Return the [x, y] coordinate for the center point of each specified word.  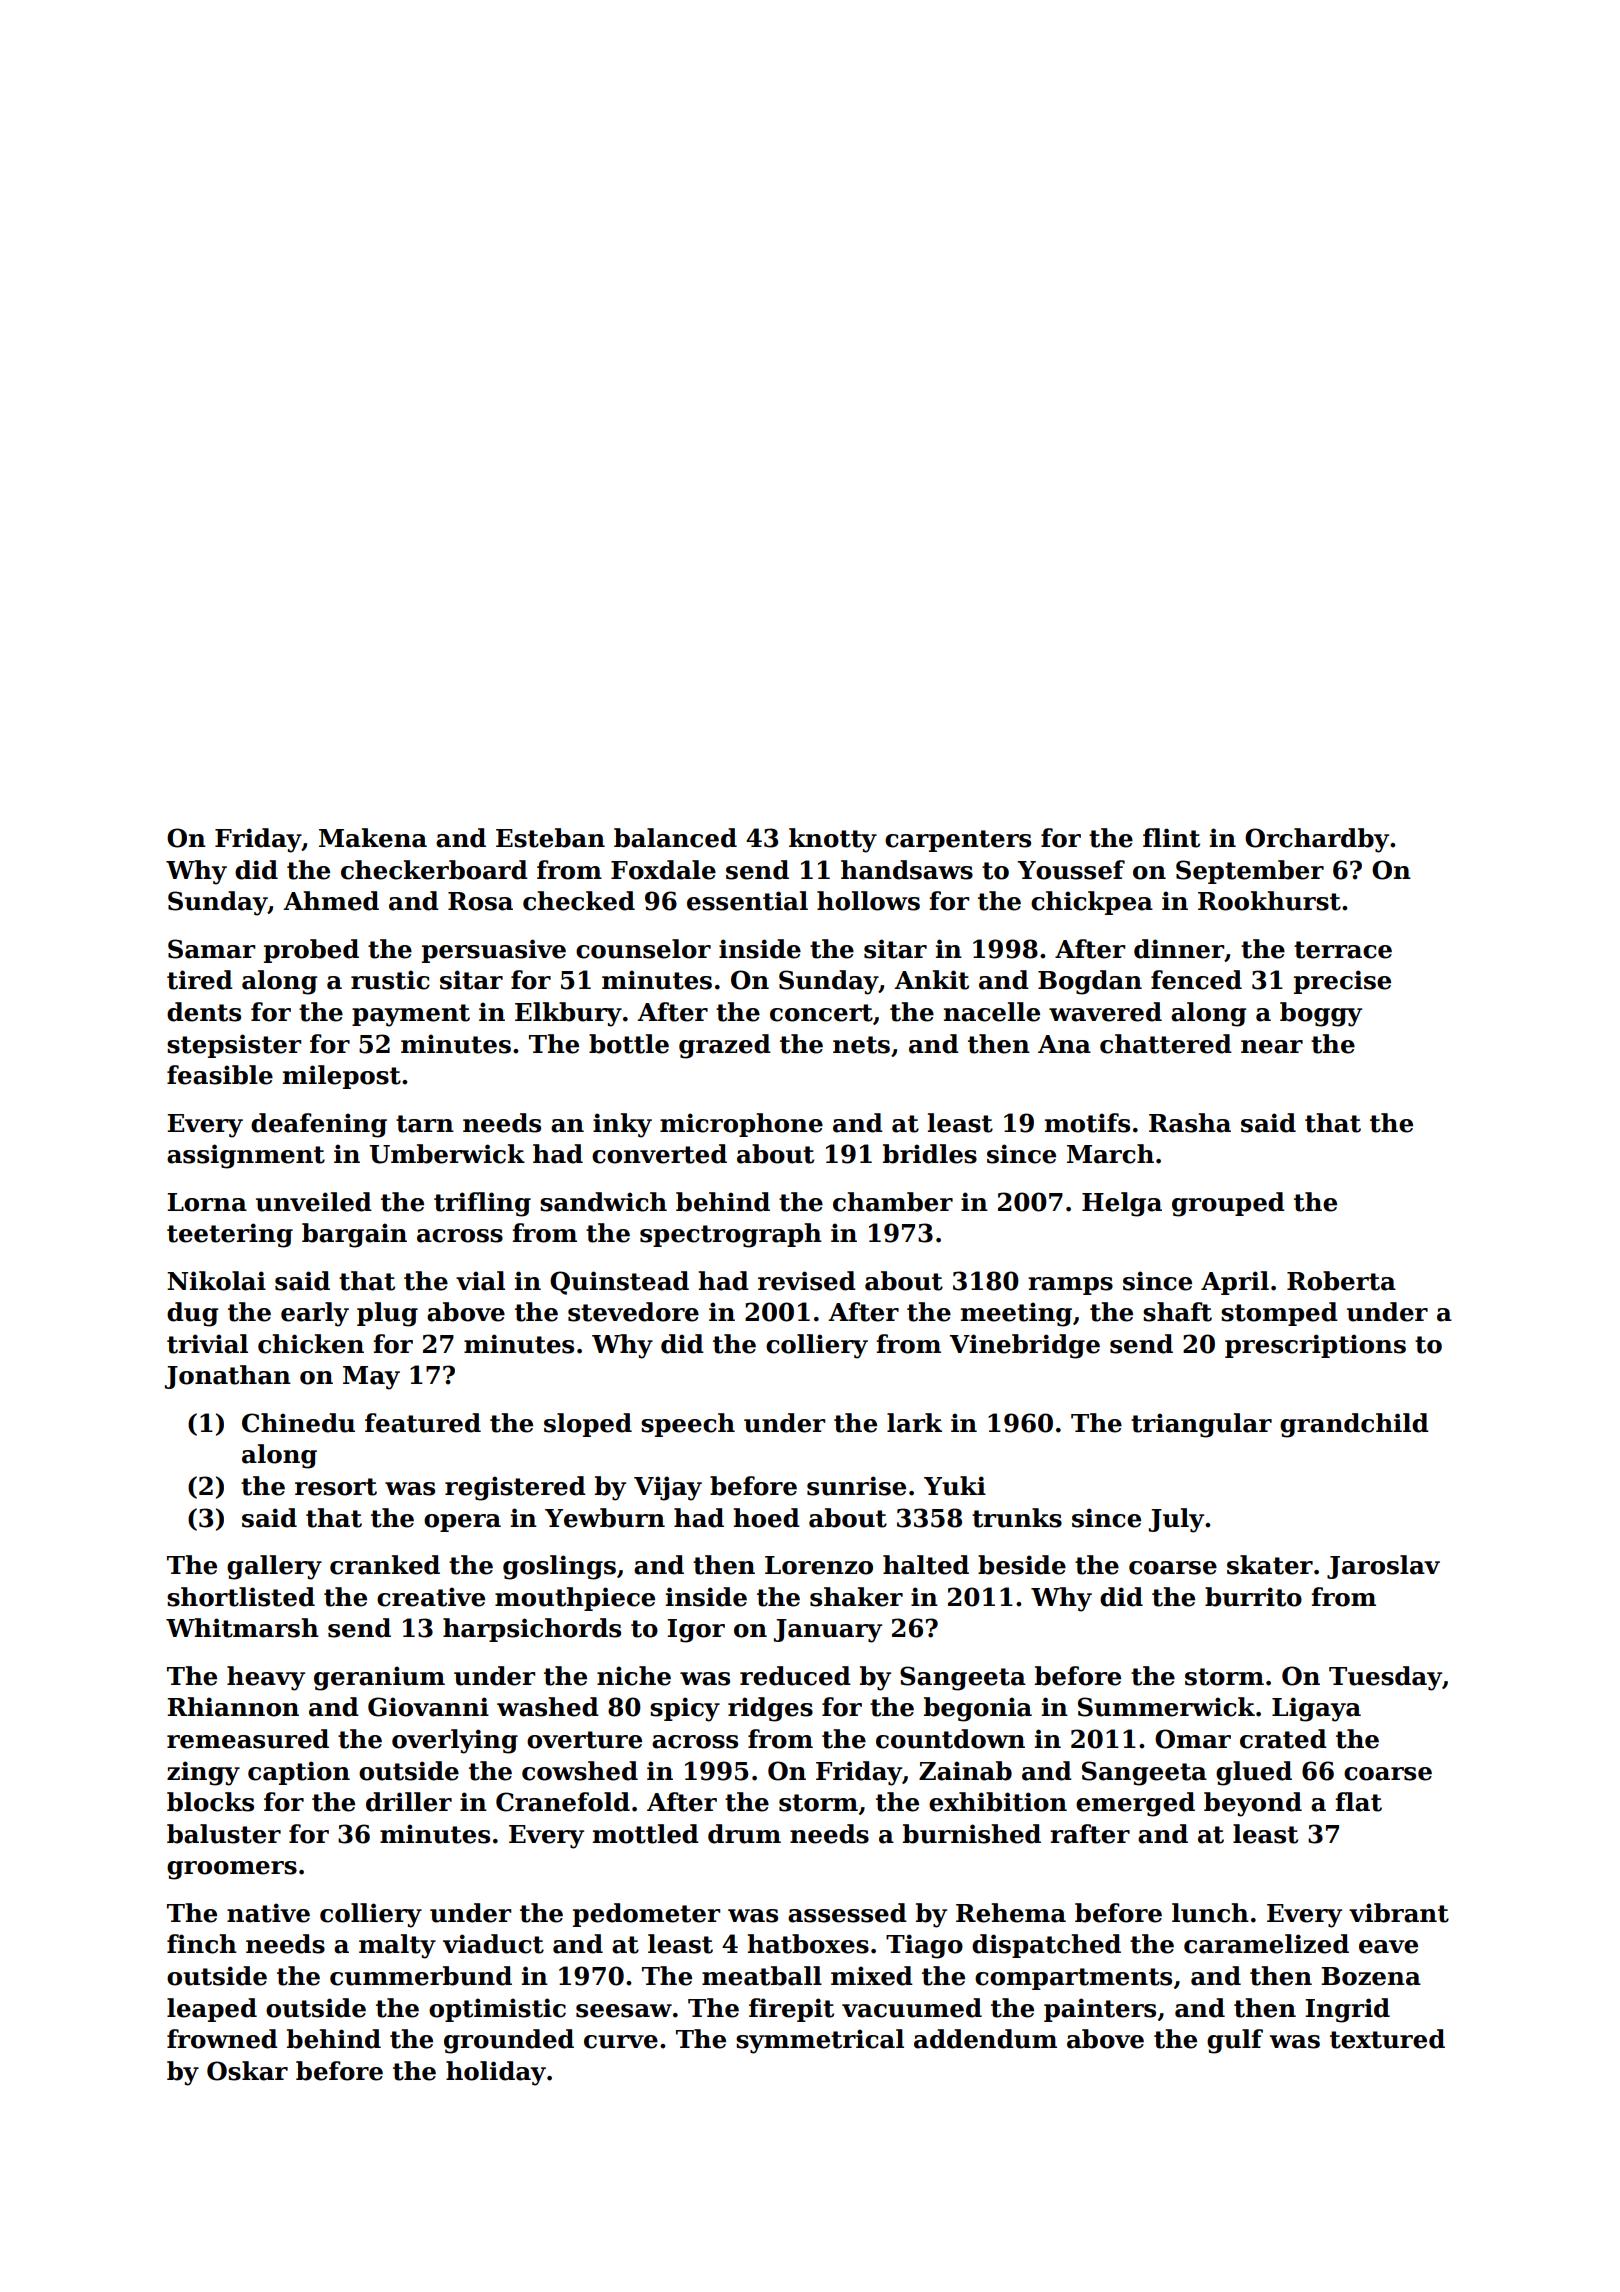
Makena [373, 838]
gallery [274, 1567]
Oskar [247, 2071]
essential [747, 901]
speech [688, 1425]
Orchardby [1317, 840]
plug [387, 1314]
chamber [893, 1202]
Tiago [924, 1946]
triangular [1201, 1425]
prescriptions [1315, 1346]
